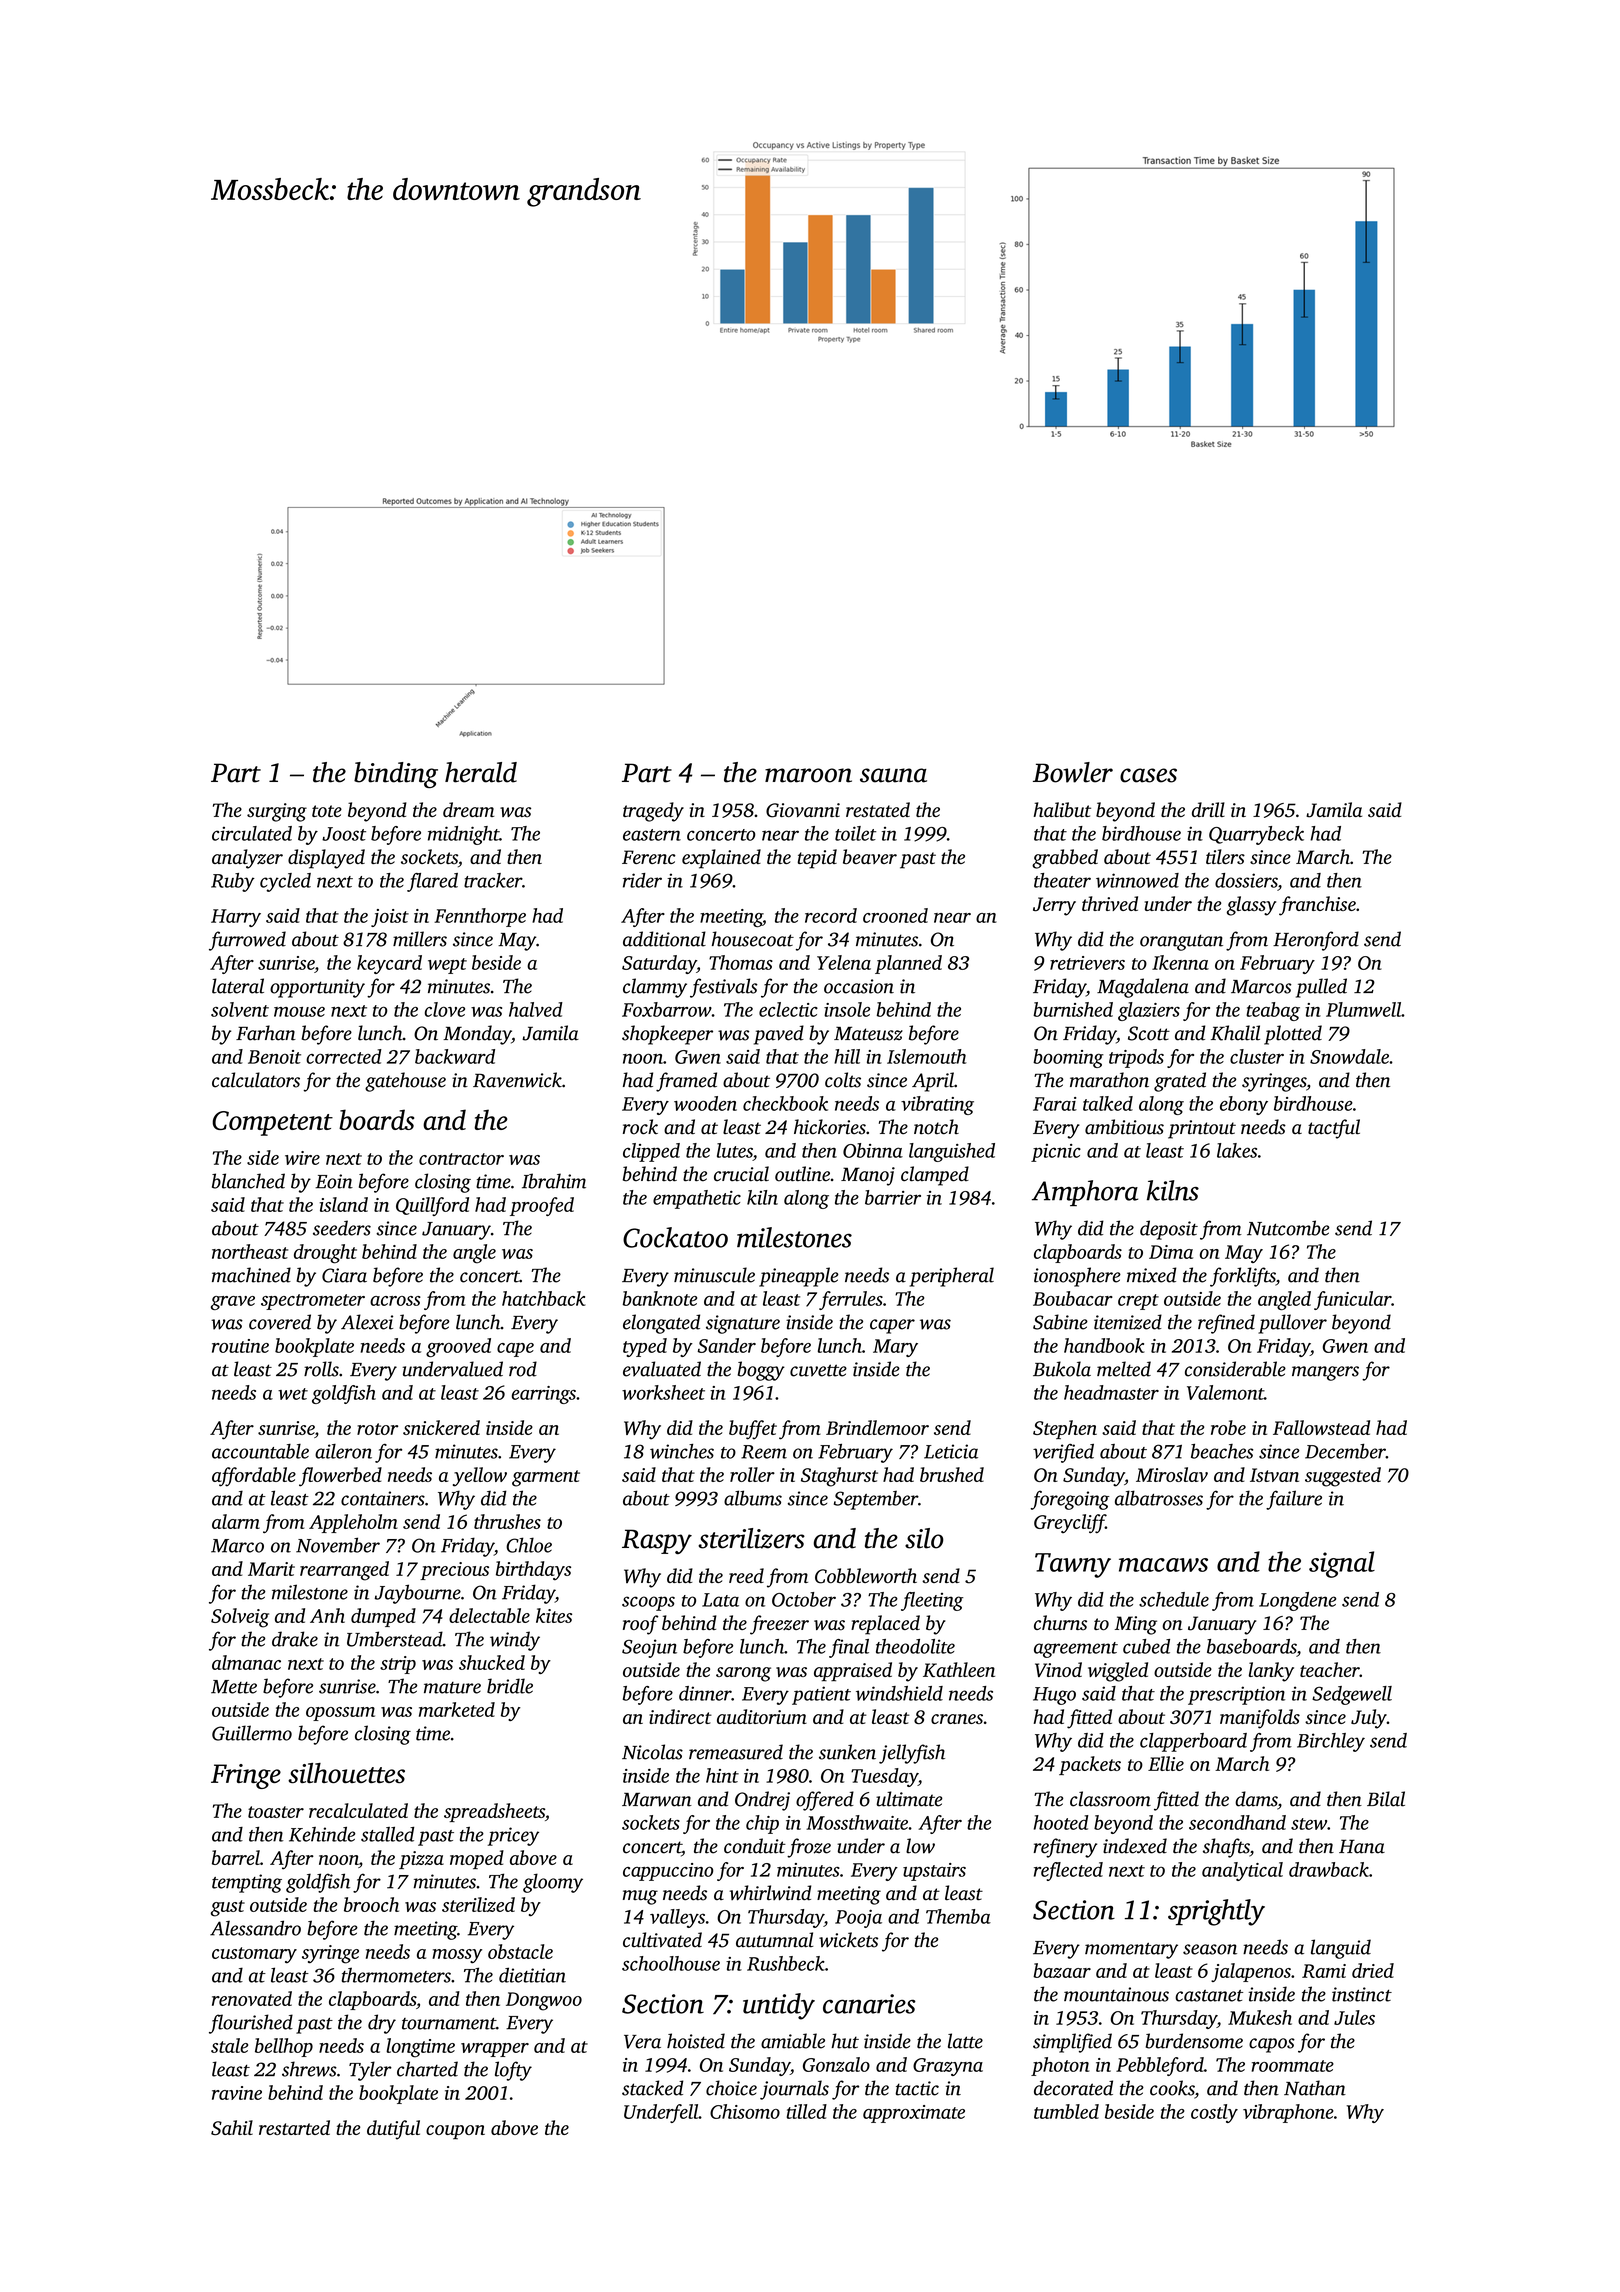  I want to click on birthdays, so click(533, 1571).
